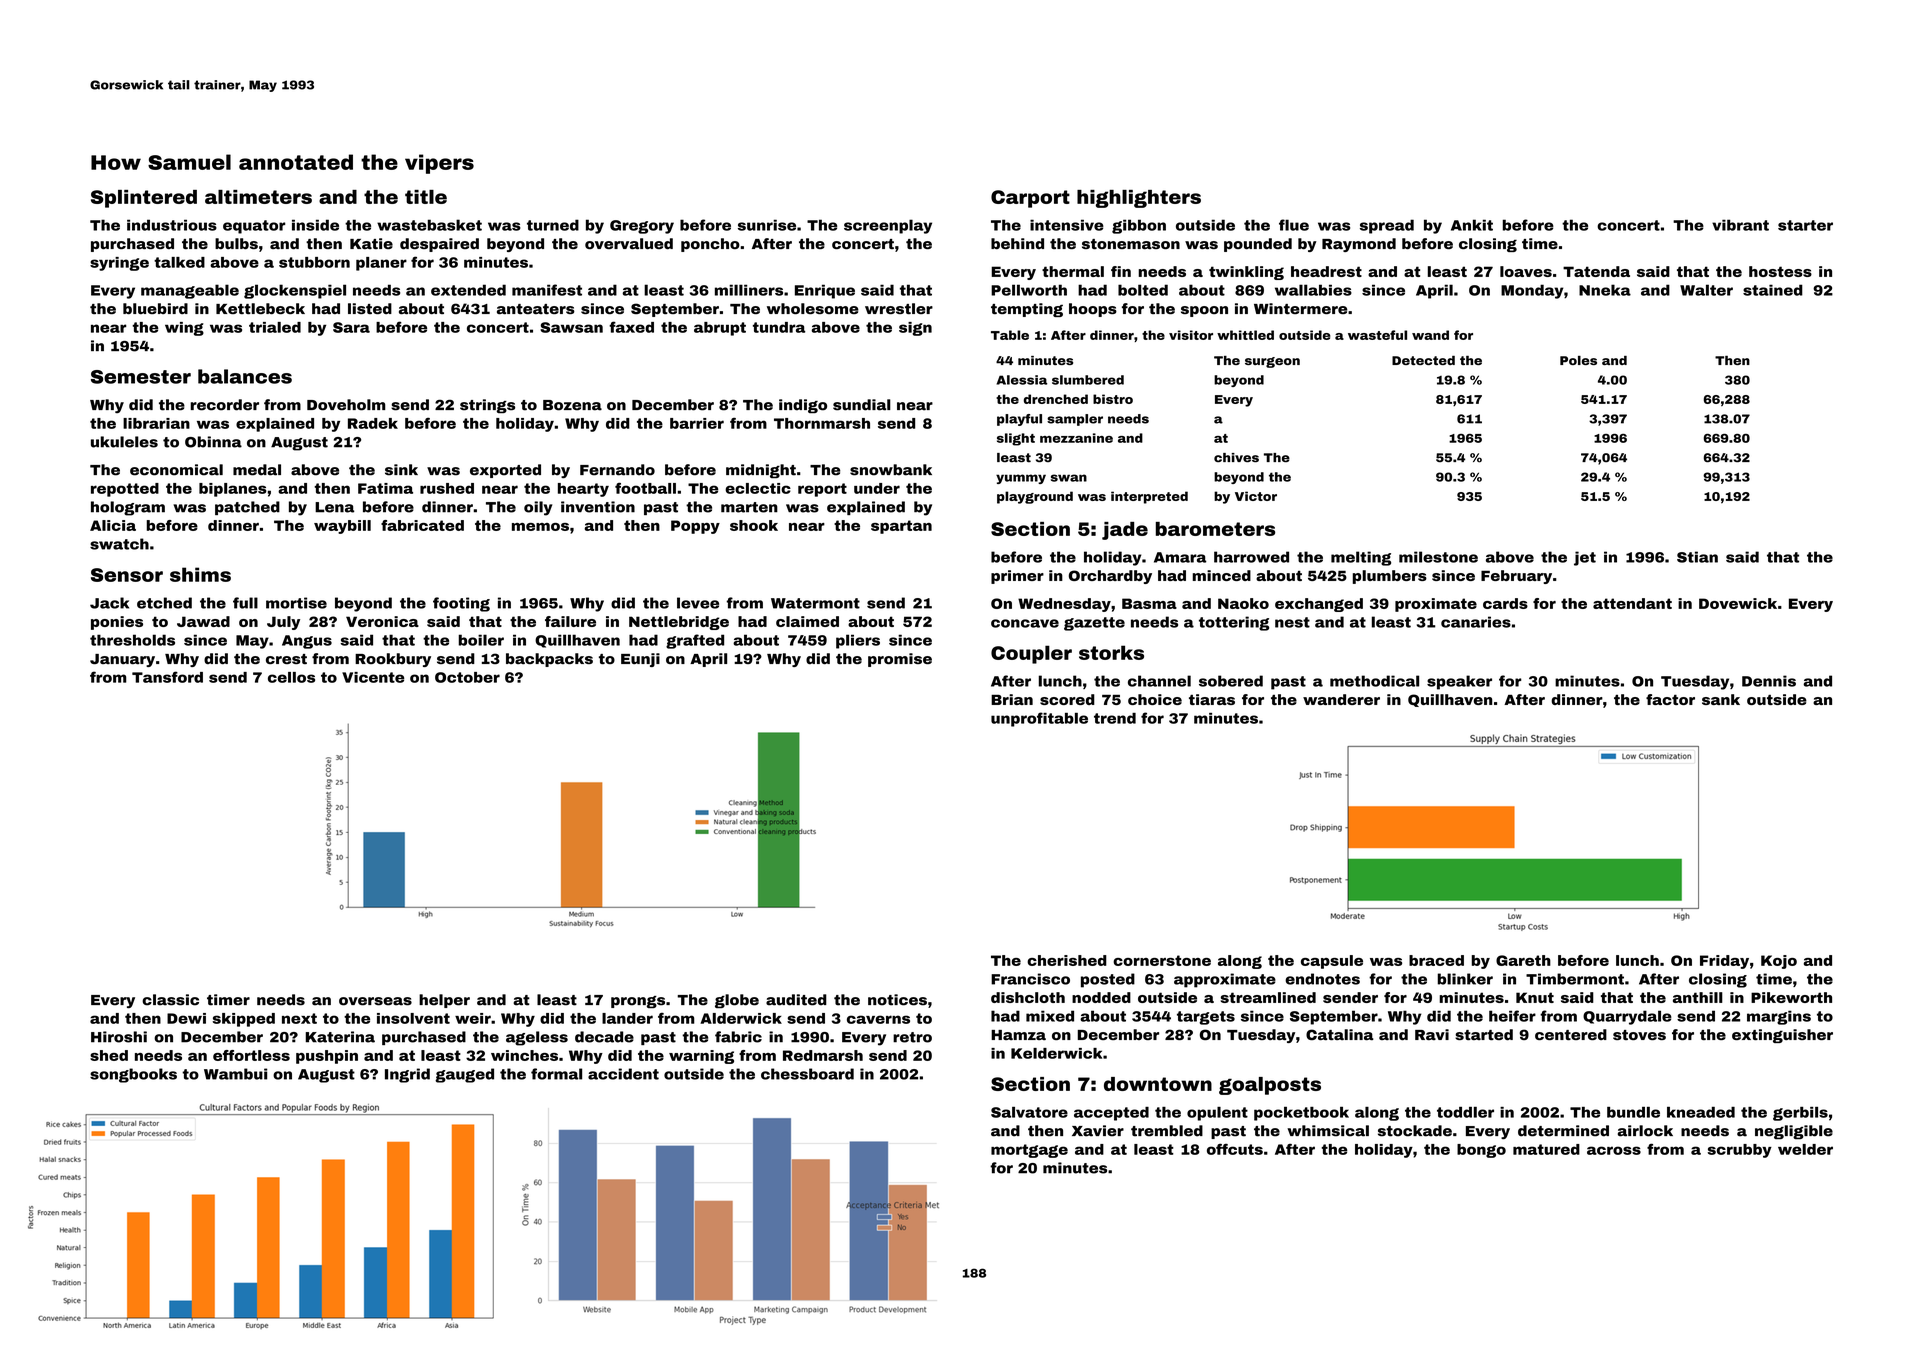  Describe the element at coordinates (1481, 1151) in the page. I see `bongo` at that location.
